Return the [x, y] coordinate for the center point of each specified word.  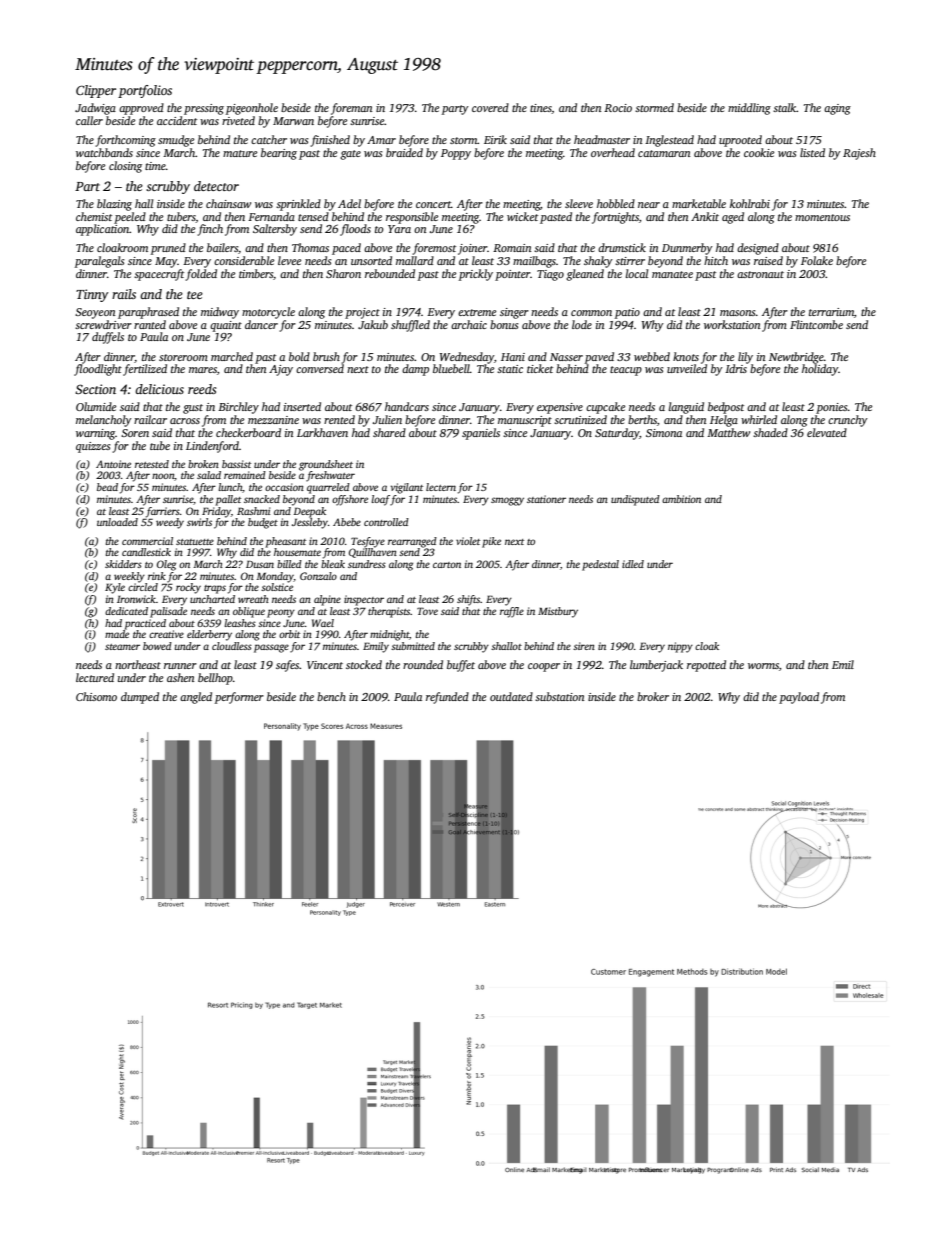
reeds [202, 389]
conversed [320, 368]
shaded [770, 432]
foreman [351, 109]
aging [837, 109]
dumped [140, 698]
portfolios [145, 91]
